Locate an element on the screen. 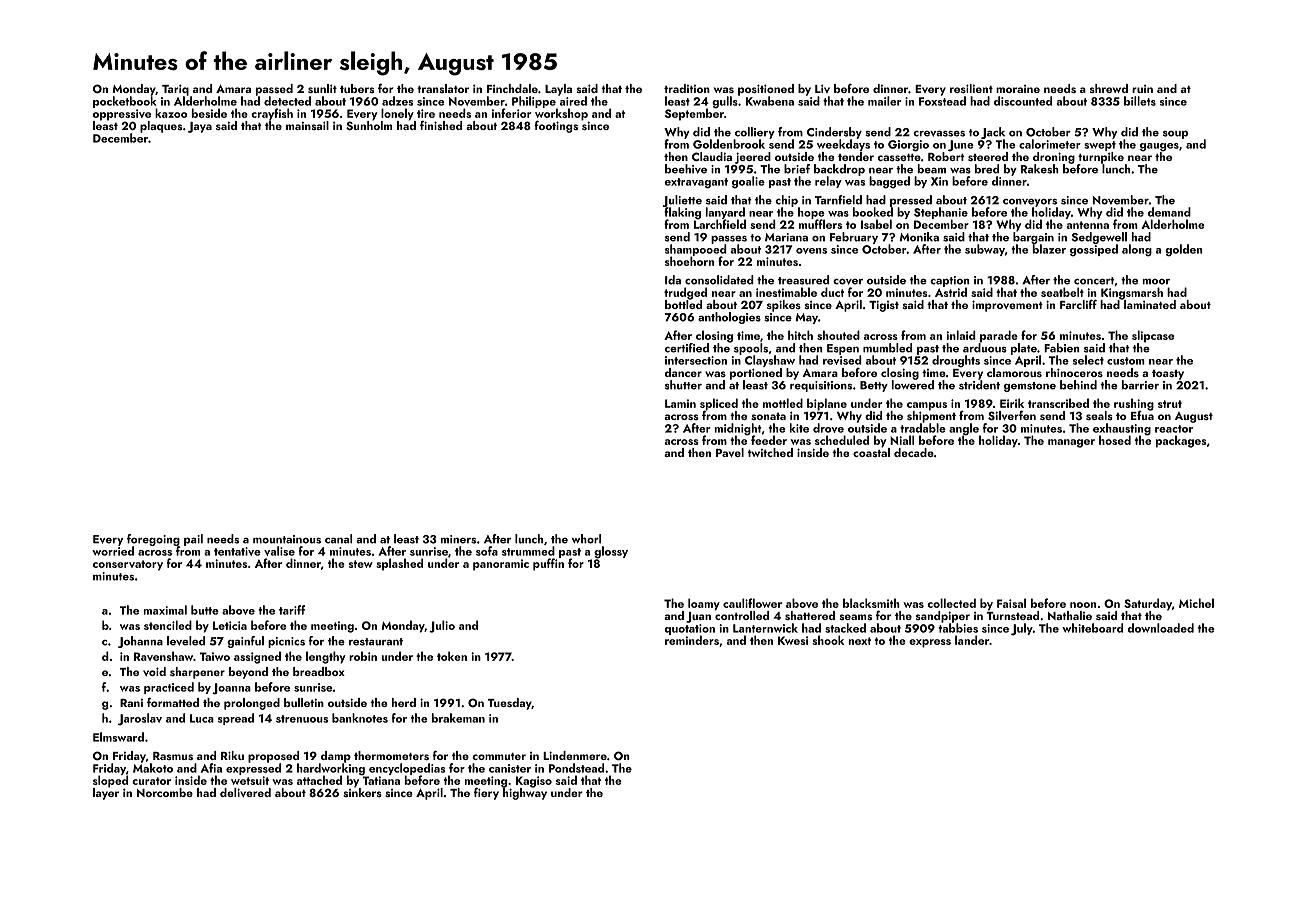 The image size is (1308, 924). mainsail is located at coordinates (307, 125).
